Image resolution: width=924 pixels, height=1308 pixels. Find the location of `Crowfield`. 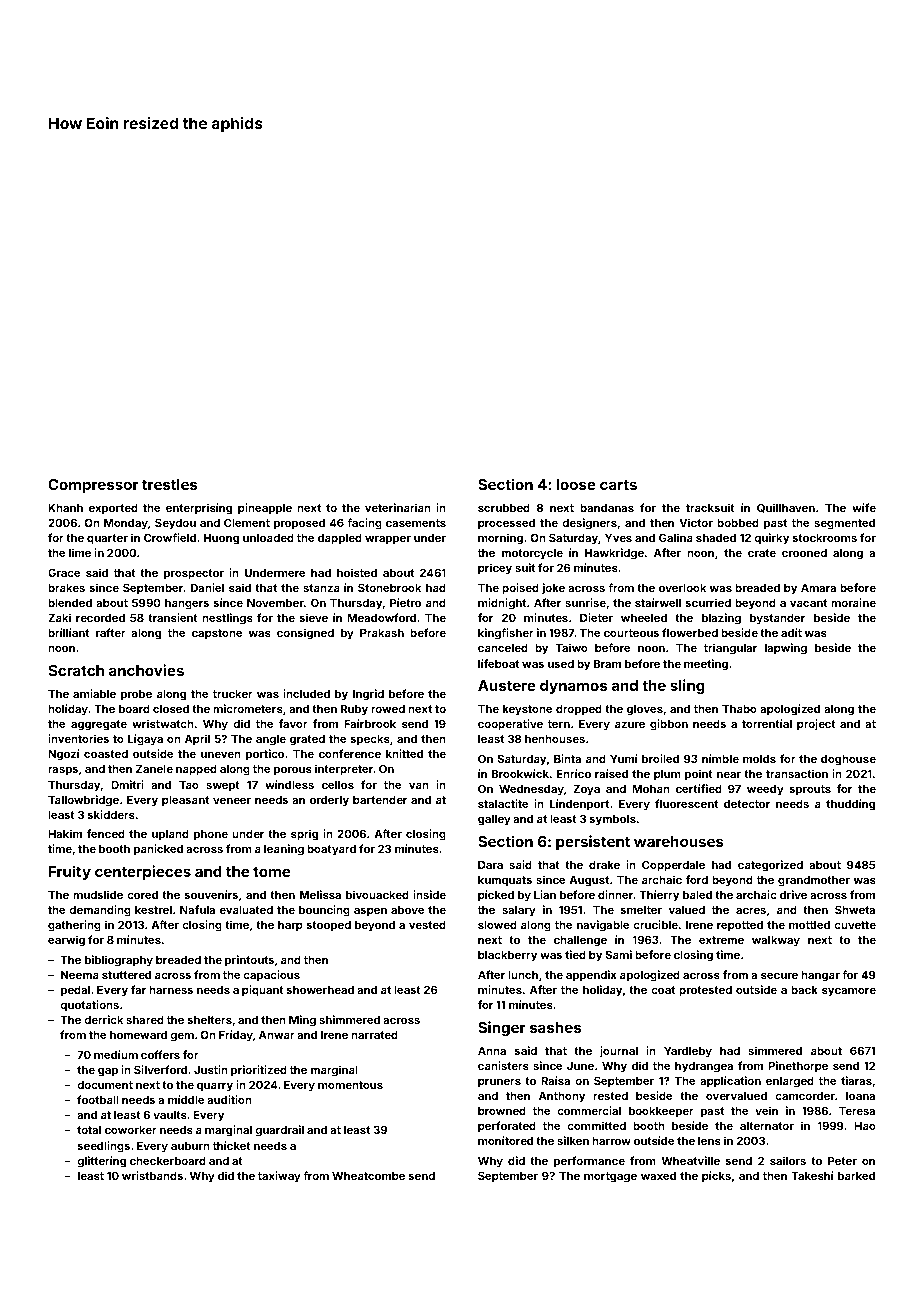

Crowfield is located at coordinates (170, 537).
